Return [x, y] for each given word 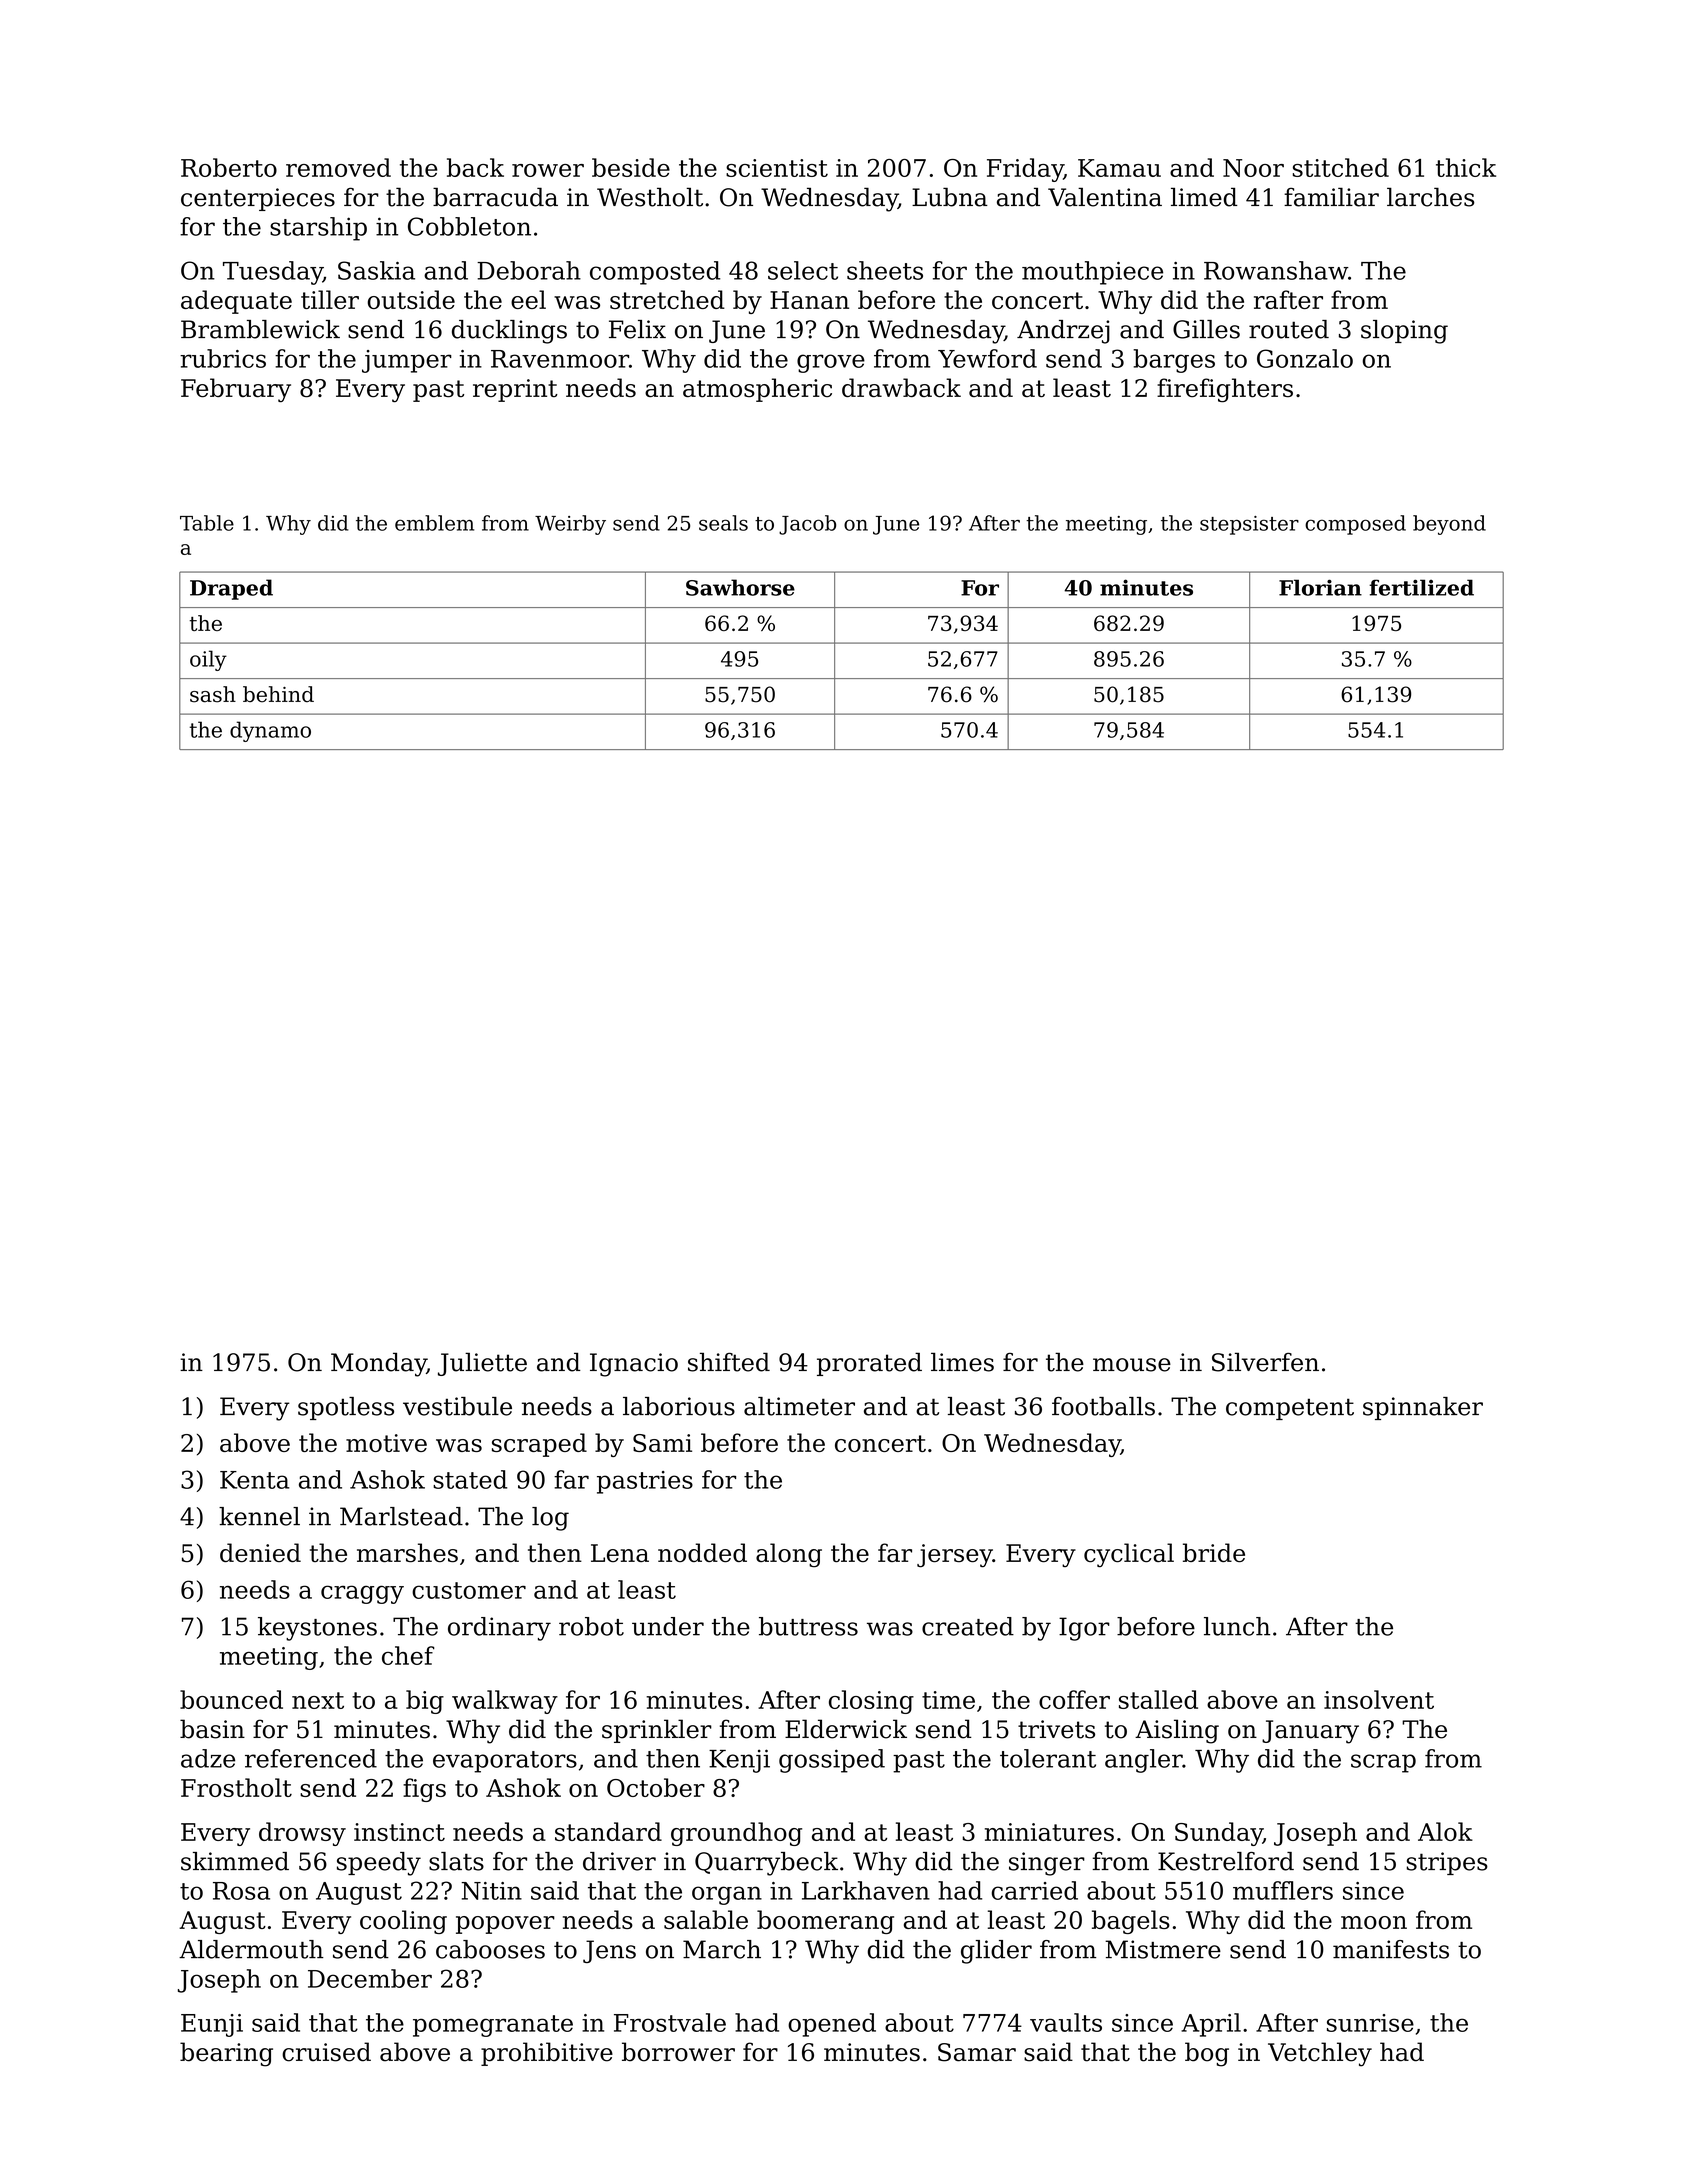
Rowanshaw [1276, 270]
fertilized [1421, 587]
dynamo [270, 731]
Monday [379, 1365]
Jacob [807, 525]
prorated [869, 1364]
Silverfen [1265, 1362]
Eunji [212, 2025]
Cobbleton [469, 226]
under [668, 1626]
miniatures [1049, 1832]
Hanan [809, 300]
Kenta [254, 1480]
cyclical [1129, 1555]
